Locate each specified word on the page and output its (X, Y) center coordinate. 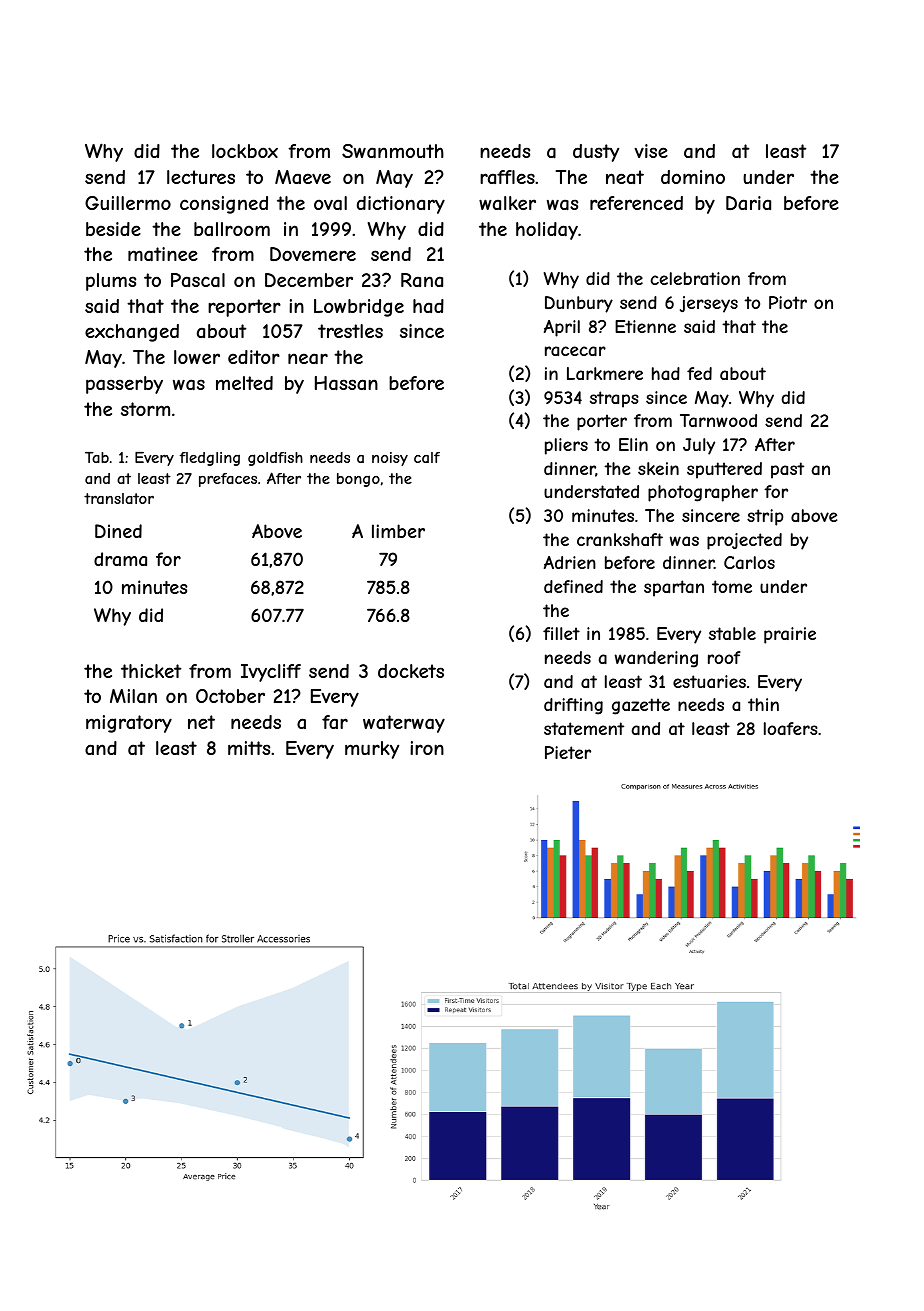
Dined (118, 531)
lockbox (245, 151)
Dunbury (579, 304)
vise (651, 151)
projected (744, 541)
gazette (641, 706)
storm (145, 409)
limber (398, 531)
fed (699, 373)
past (787, 470)
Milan (133, 696)
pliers (566, 446)
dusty (596, 153)
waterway (404, 724)
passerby (124, 385)
